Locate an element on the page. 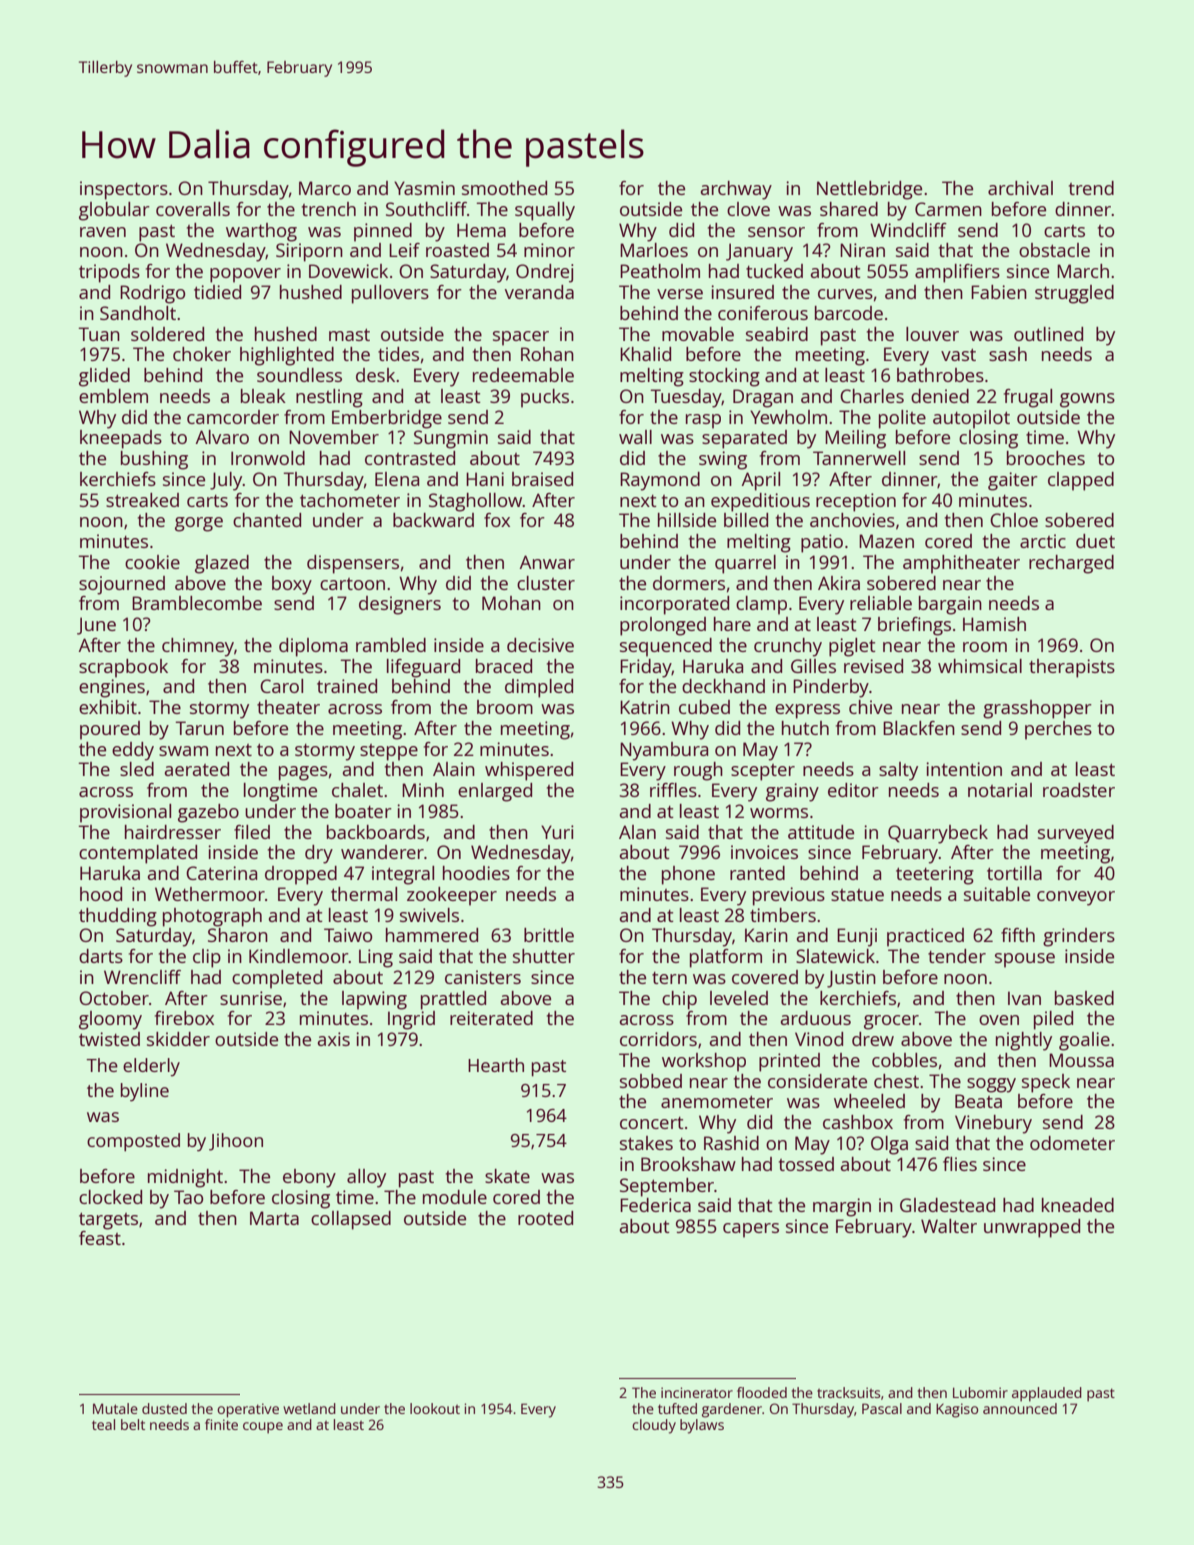  teetering is located at coordinates (935, 875).
